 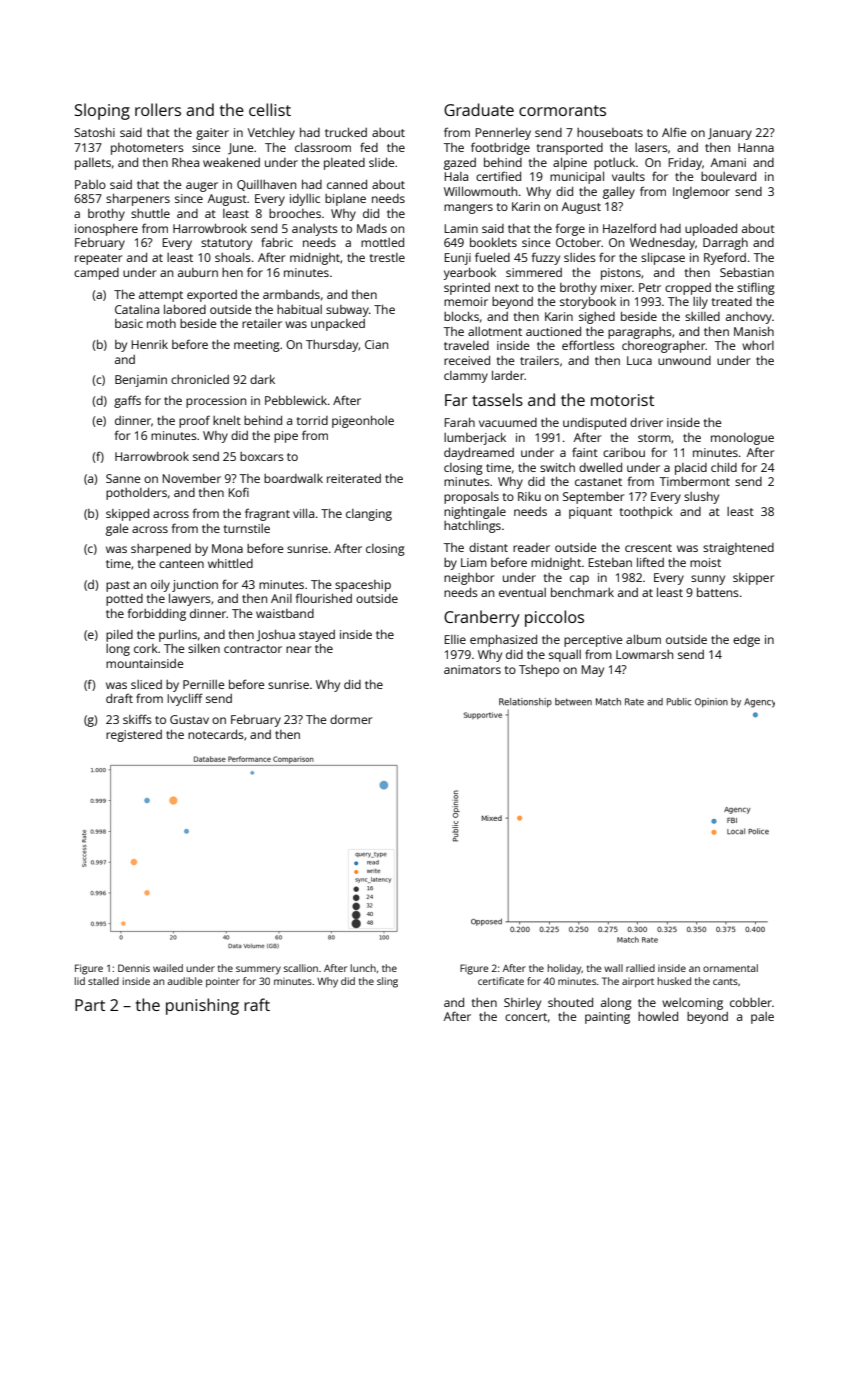 I want to click on Tshepo, so click(x=539, y=671).
